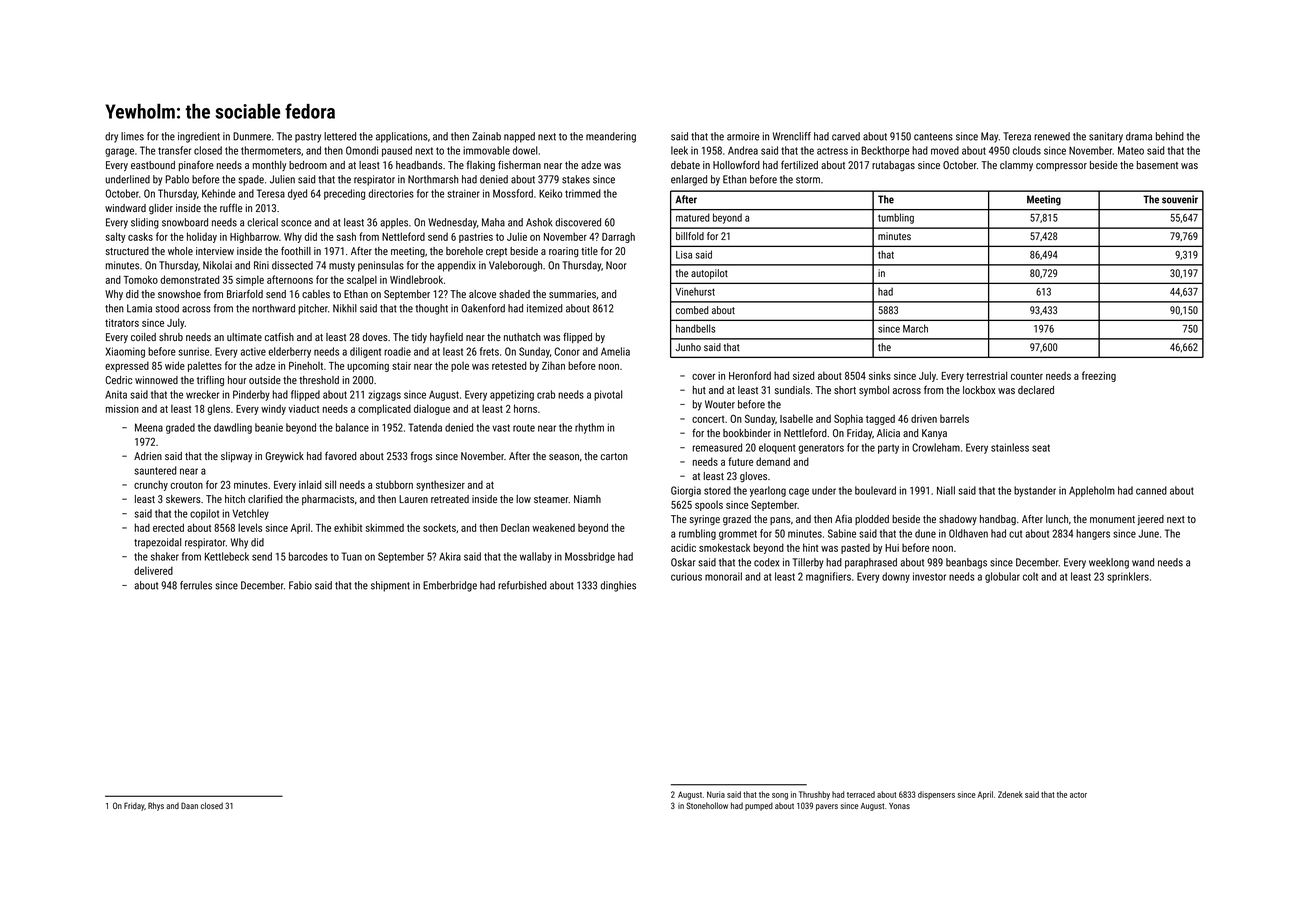 The width and height of the screenshot is (1308, 924). Describe the element at coordinates (189, 805) in the screenshot. I see `Daan` at that location.
